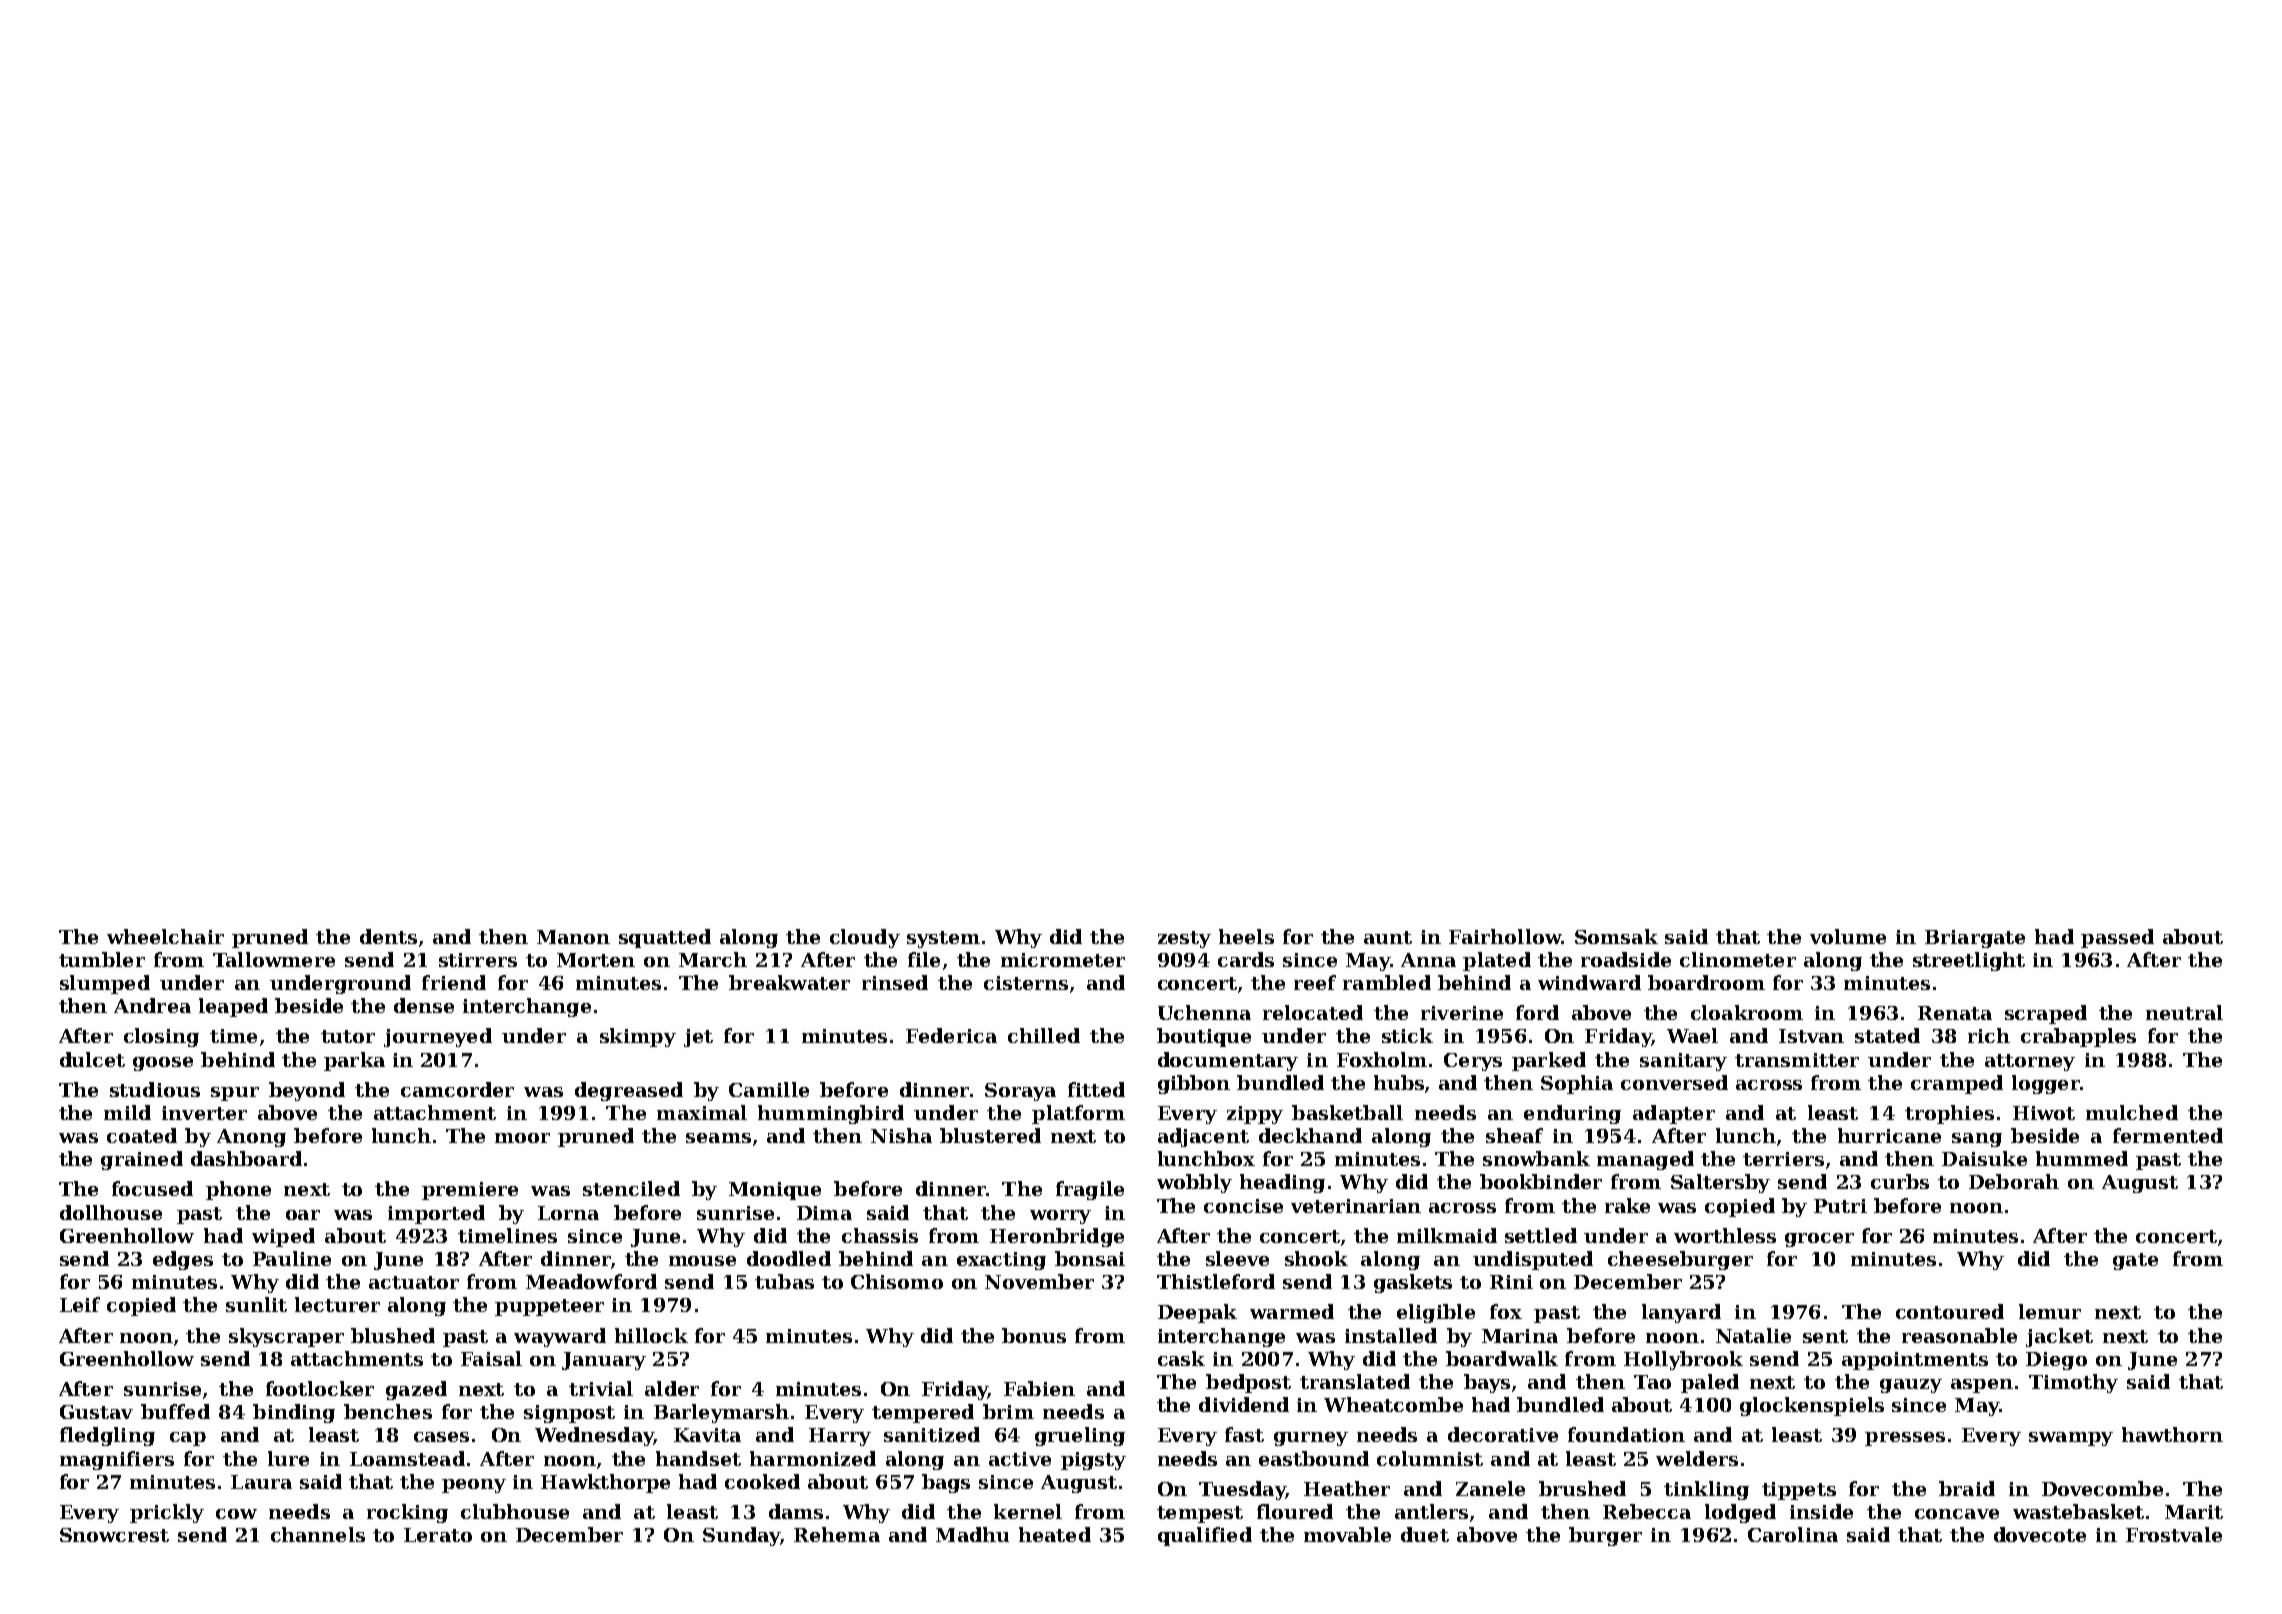  What do you see at coordinates (261, 1482) in the screenshot?
I see `Laura` at bounding box center [261, 1482].
